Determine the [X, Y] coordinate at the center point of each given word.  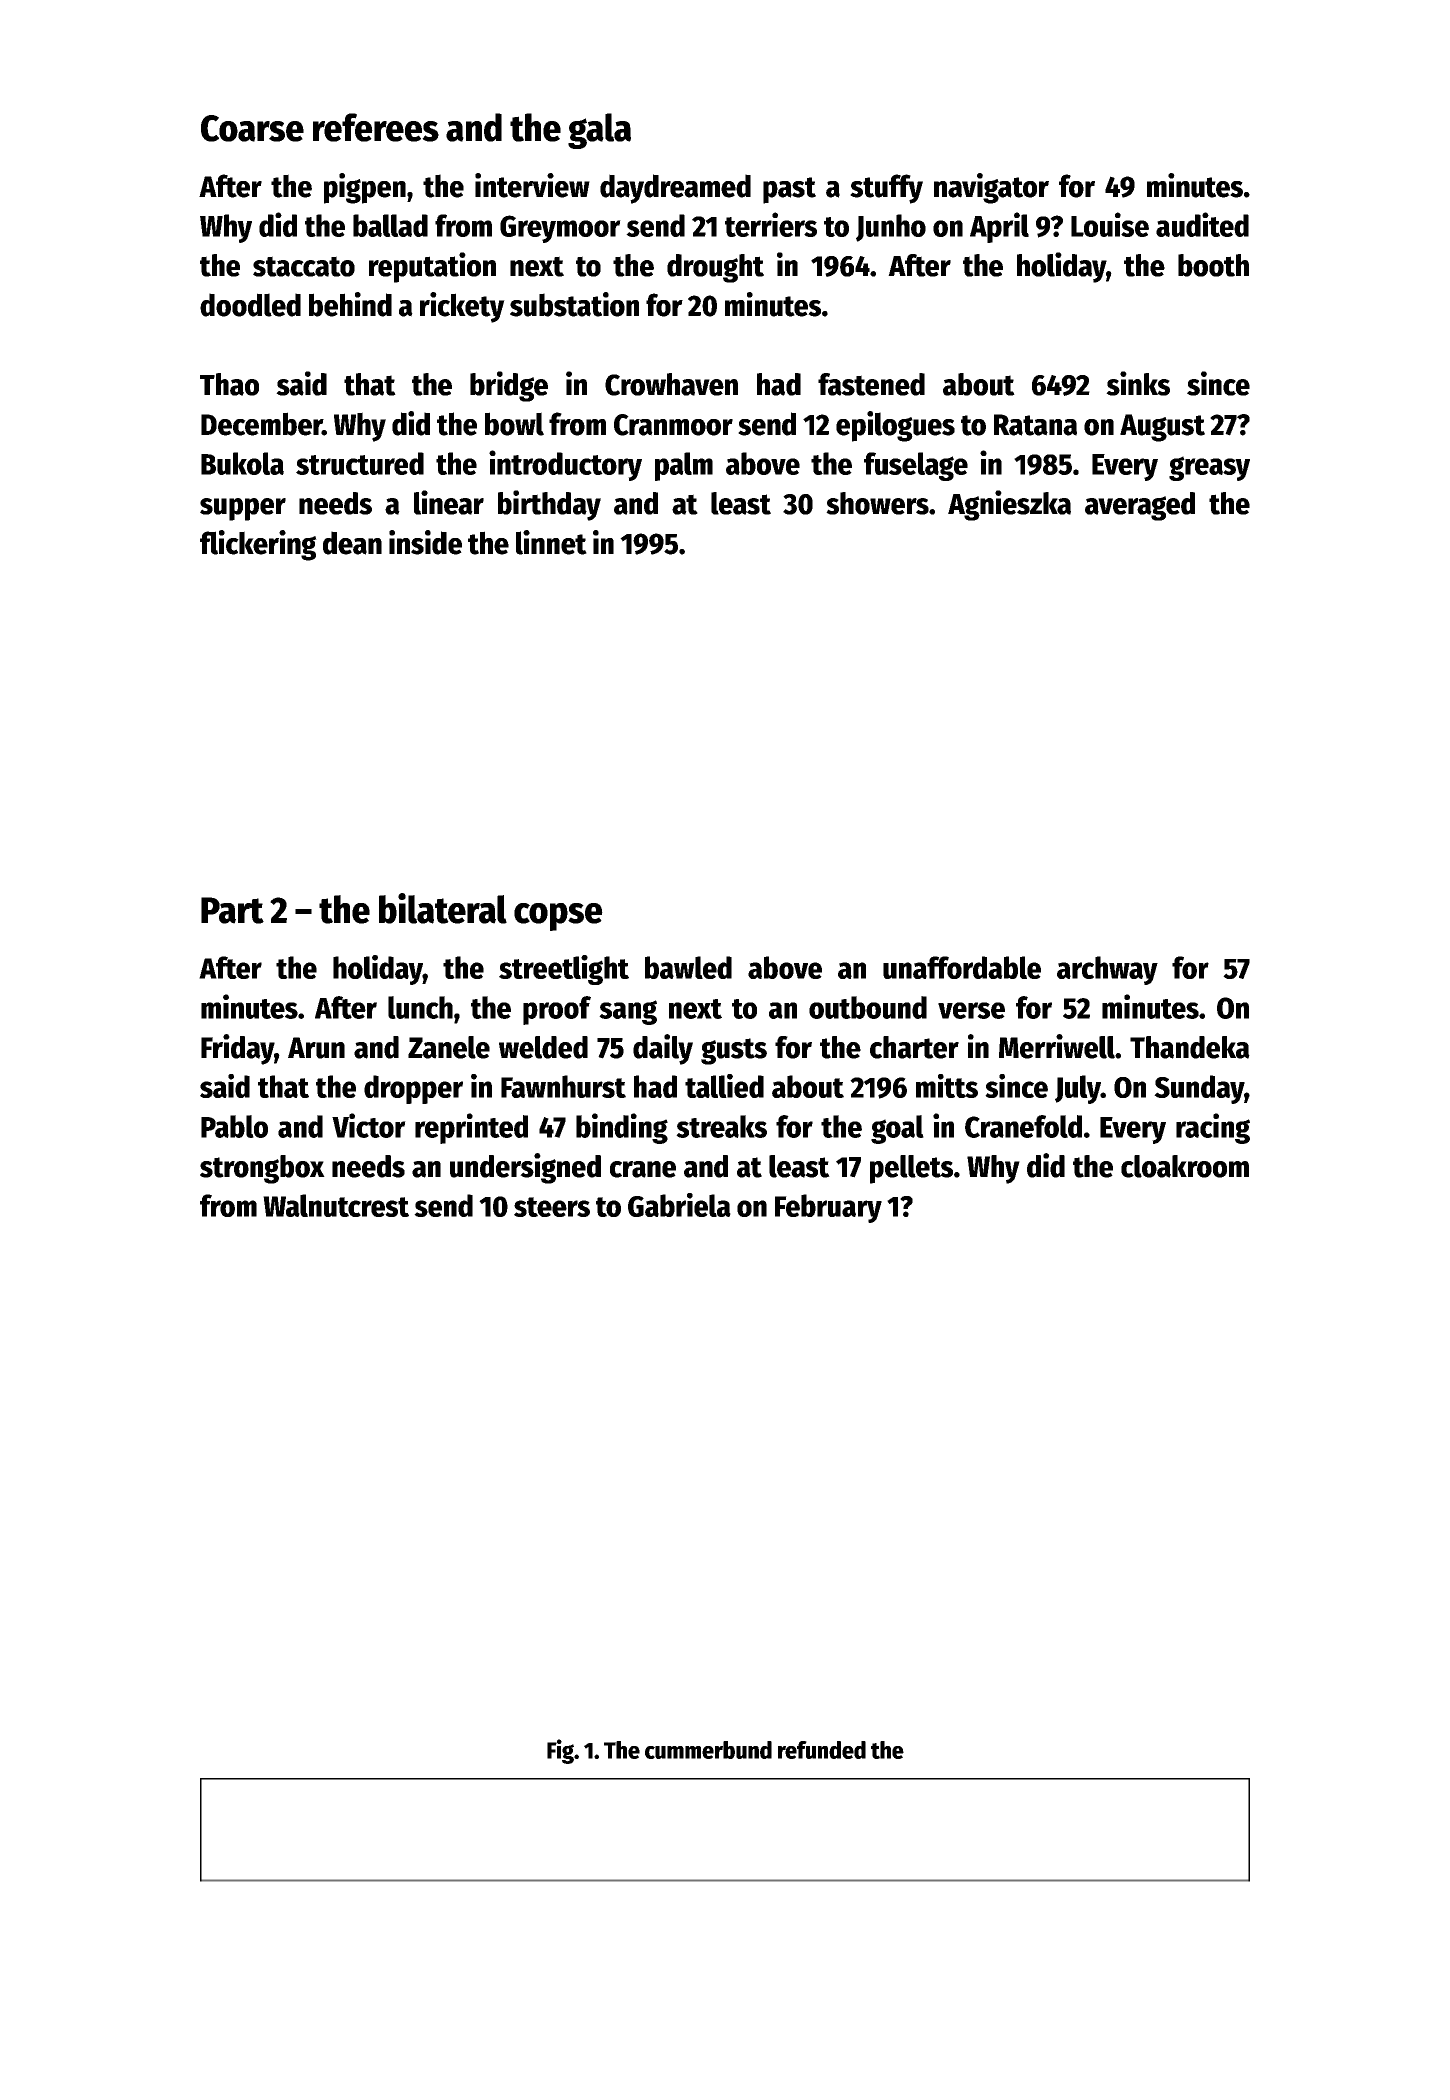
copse [558, 917]
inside [425, 542]
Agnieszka [1009, 505]
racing [1213, 1128]
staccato [304, 266]
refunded [822, 1750]
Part [232, 910]
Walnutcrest [336, 1205]
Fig [560, 1751]
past [789, 190]
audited [1202, 224]
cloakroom [1185, 1166]
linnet [551, 542]
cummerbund [708, 1750]
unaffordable [962, 967]
